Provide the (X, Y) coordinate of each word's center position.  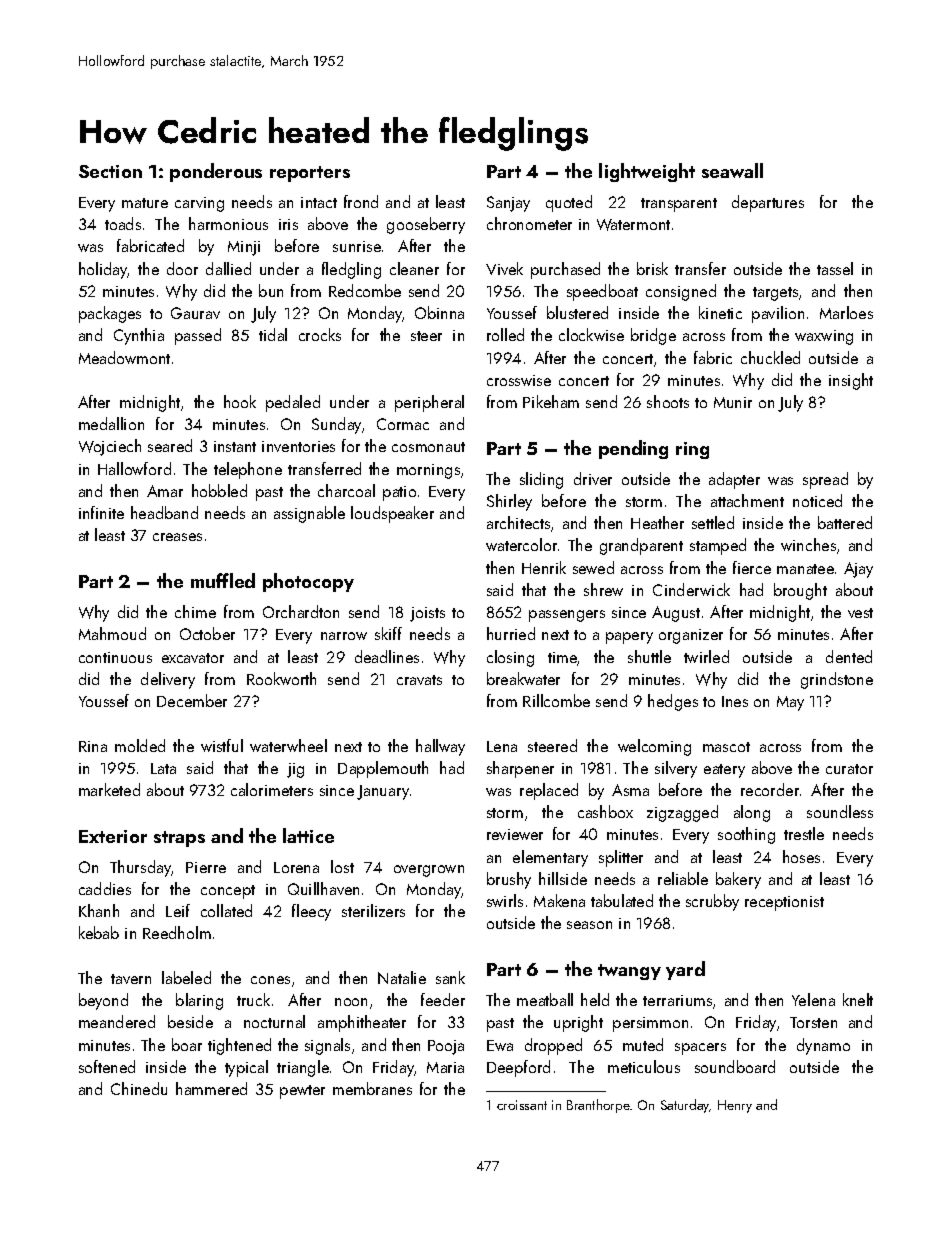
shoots (668, 401)
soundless (840, 811)
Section (110, 171)
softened (107, 1066)
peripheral (429, 403)
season (589, 925)
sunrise (357, 246)
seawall (732, 170)
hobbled (219, 490)
